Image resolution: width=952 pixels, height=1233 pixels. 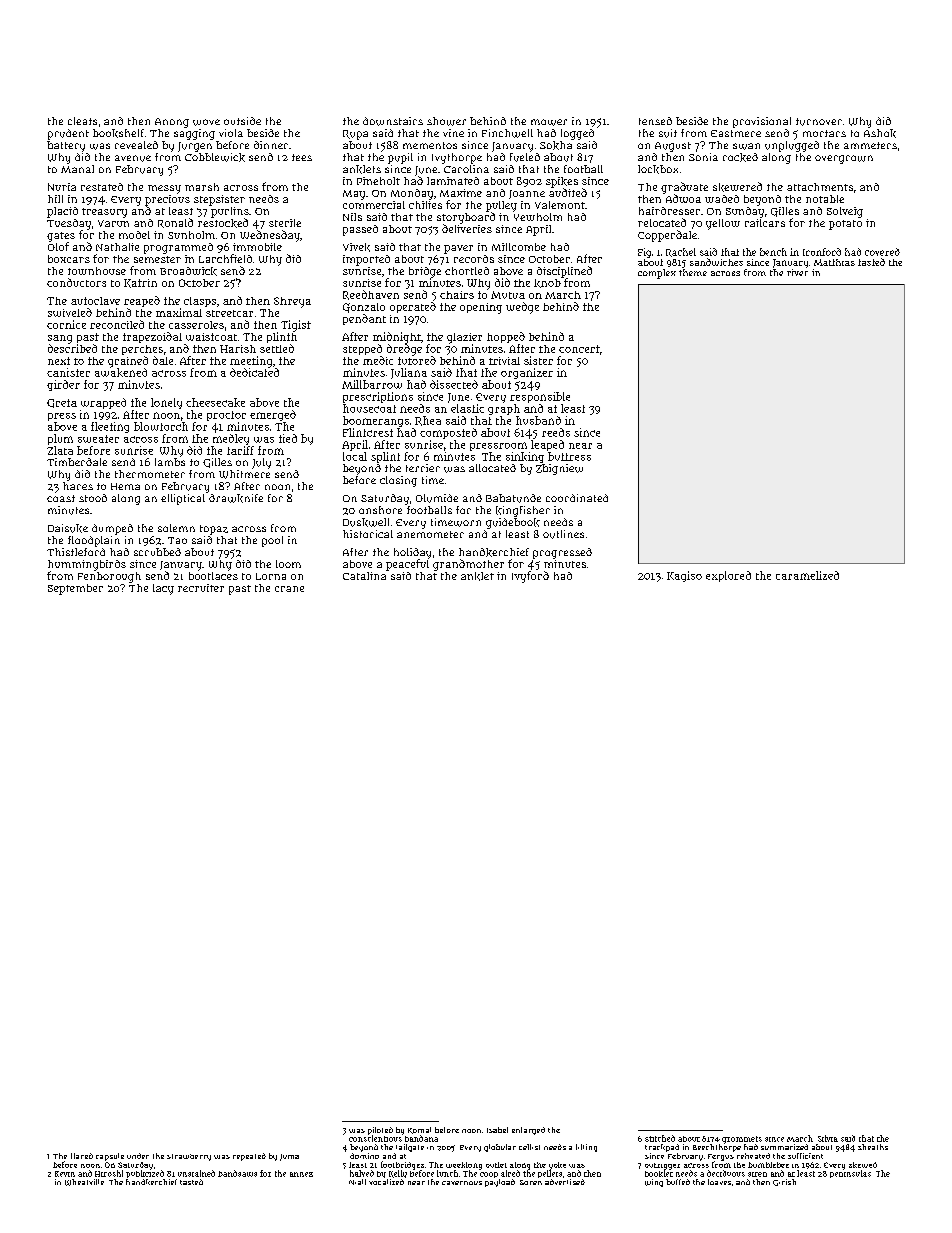 I want to click on explored, so click(x=728, y=576).
